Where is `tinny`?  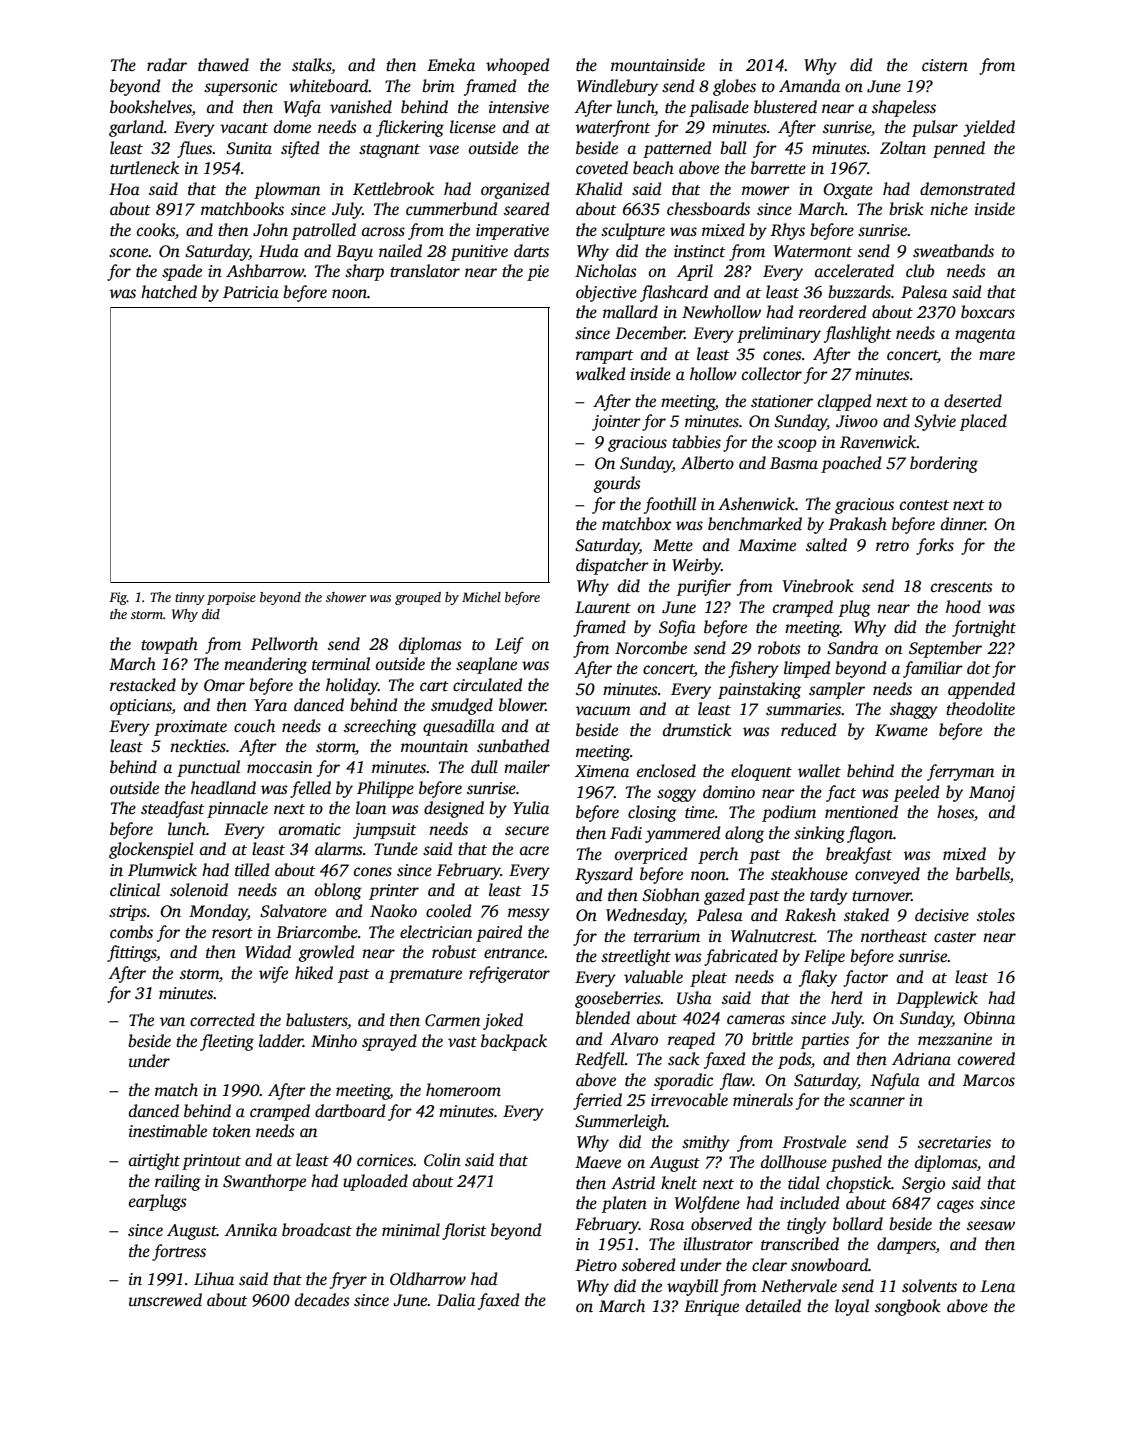 tinny is located at coordinates (190, 598).
